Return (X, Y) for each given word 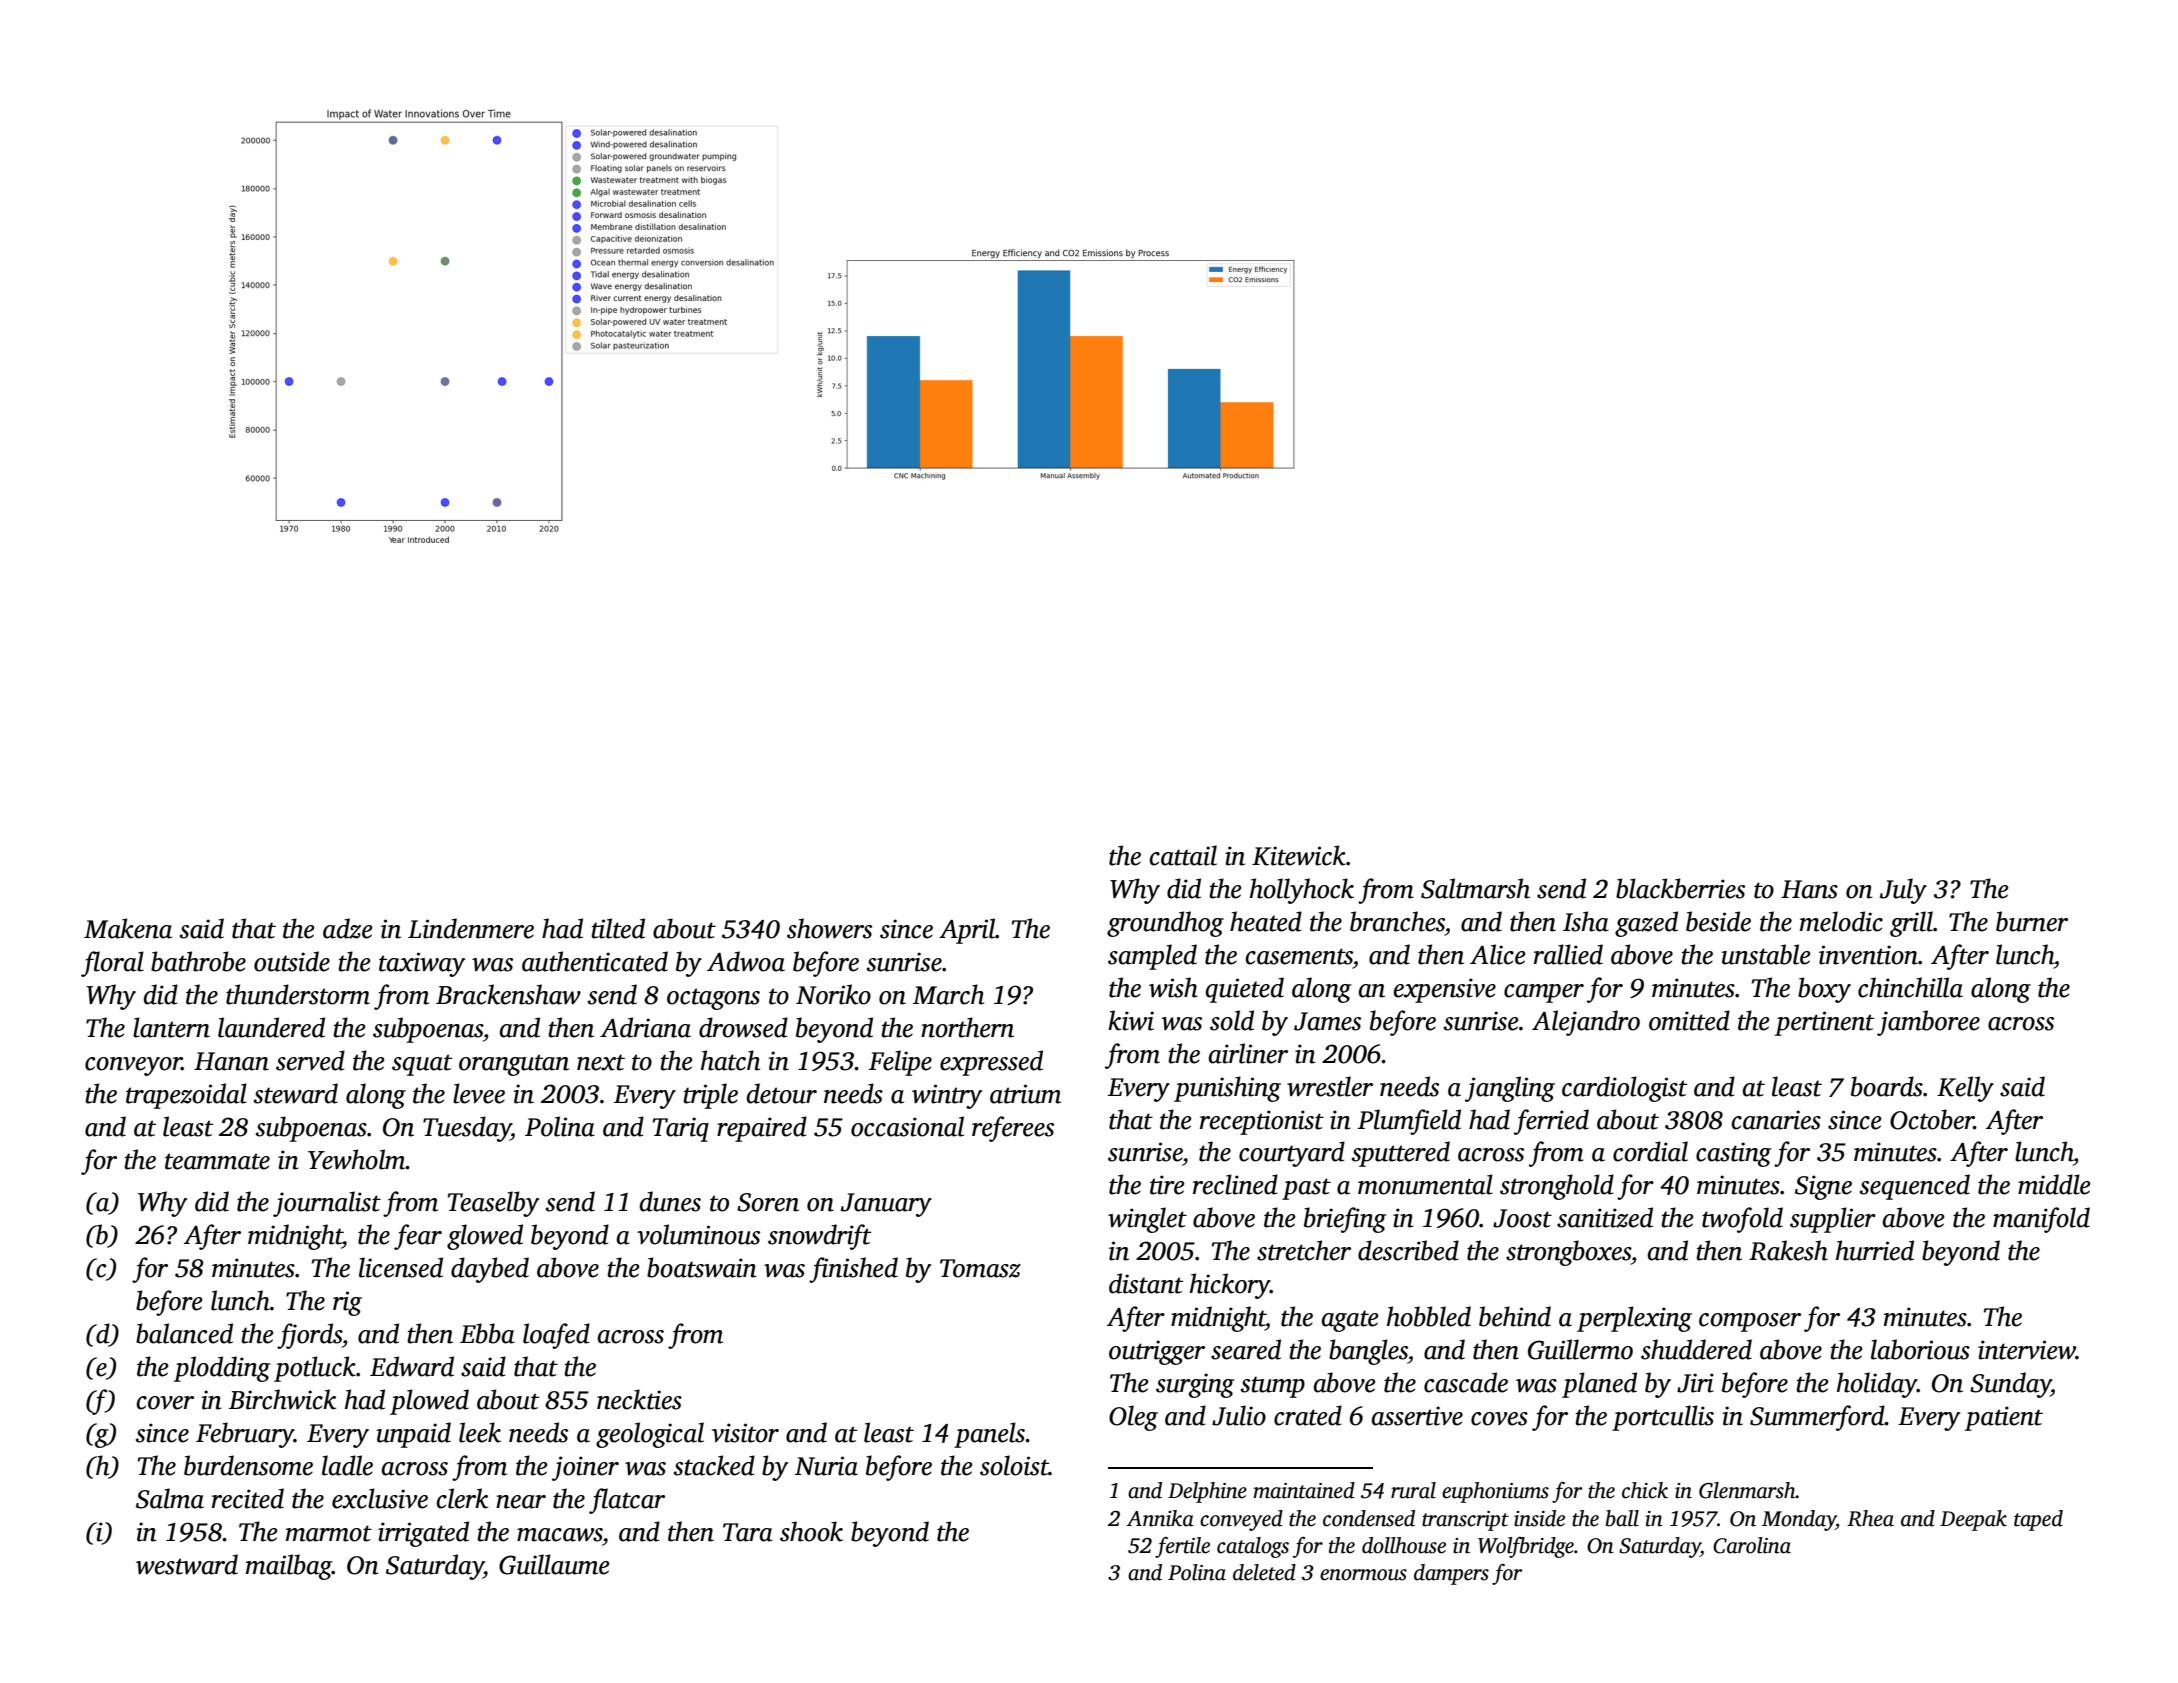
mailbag (289, 1567)
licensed (401, 1267)
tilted (618, 928)
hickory (1230, 1286)
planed (1599, 1385)
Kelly (1965, 1089)
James (1327, 1021)
